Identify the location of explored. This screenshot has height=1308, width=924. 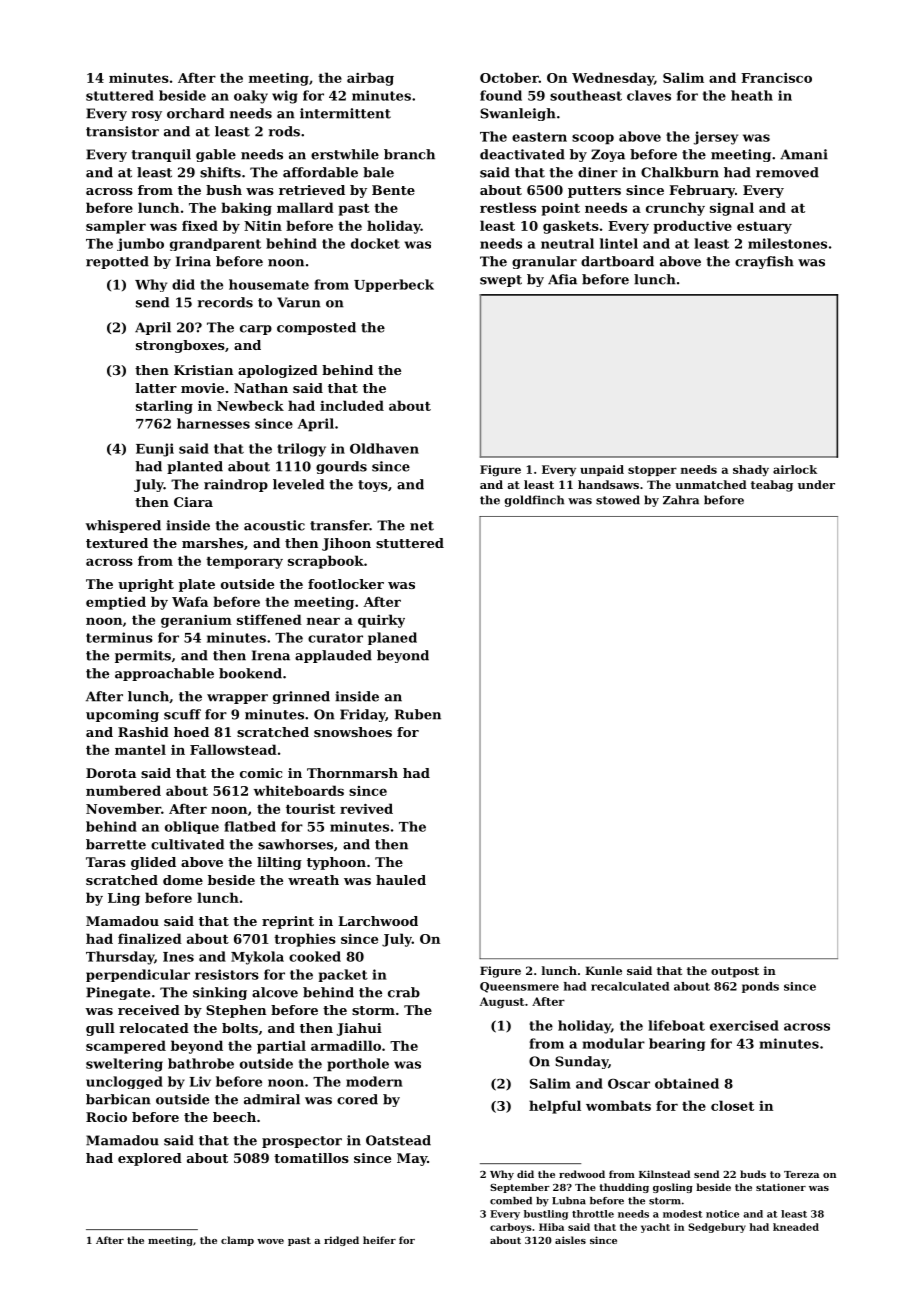
(150, 1159).
